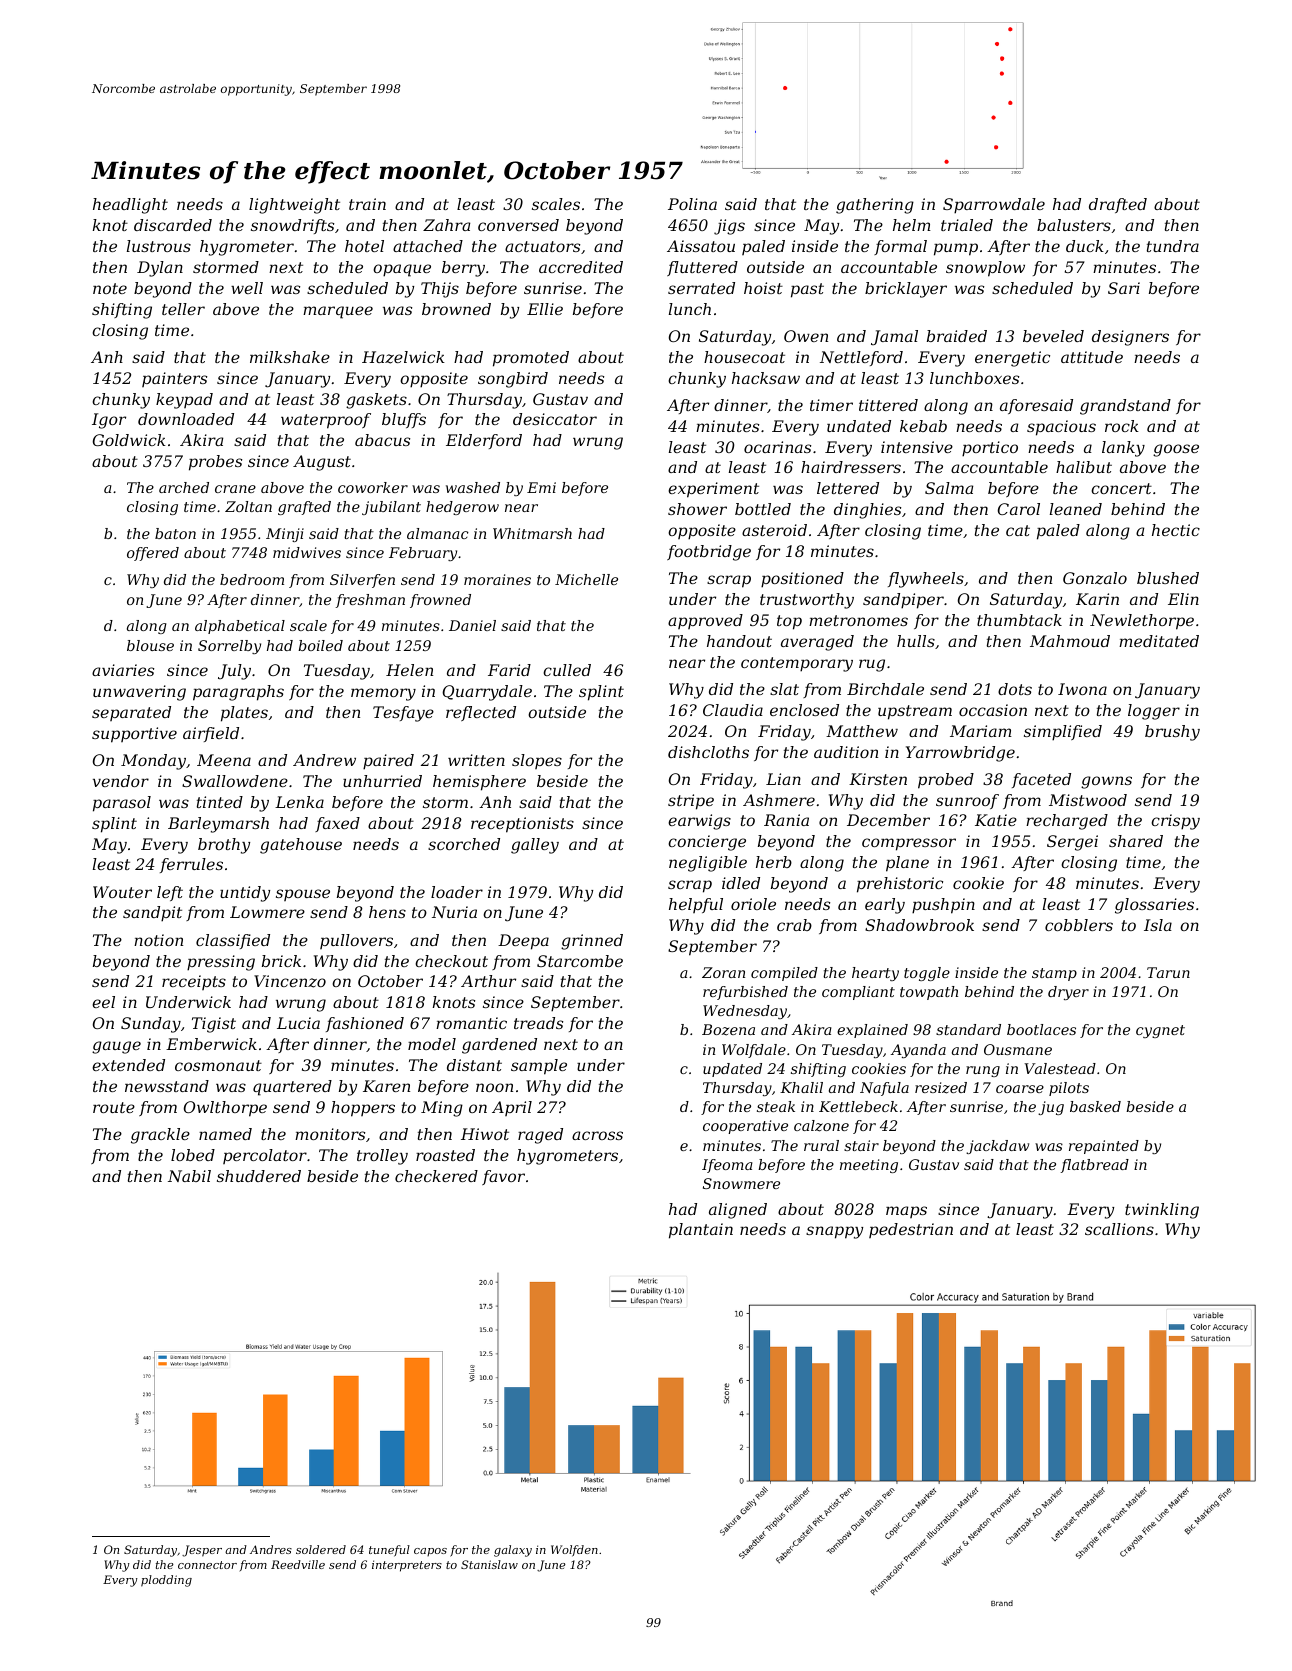  What do you see at coordinates (114, 1107) in the screenshot?
I see `route` at bounding box center [114, 1107].
